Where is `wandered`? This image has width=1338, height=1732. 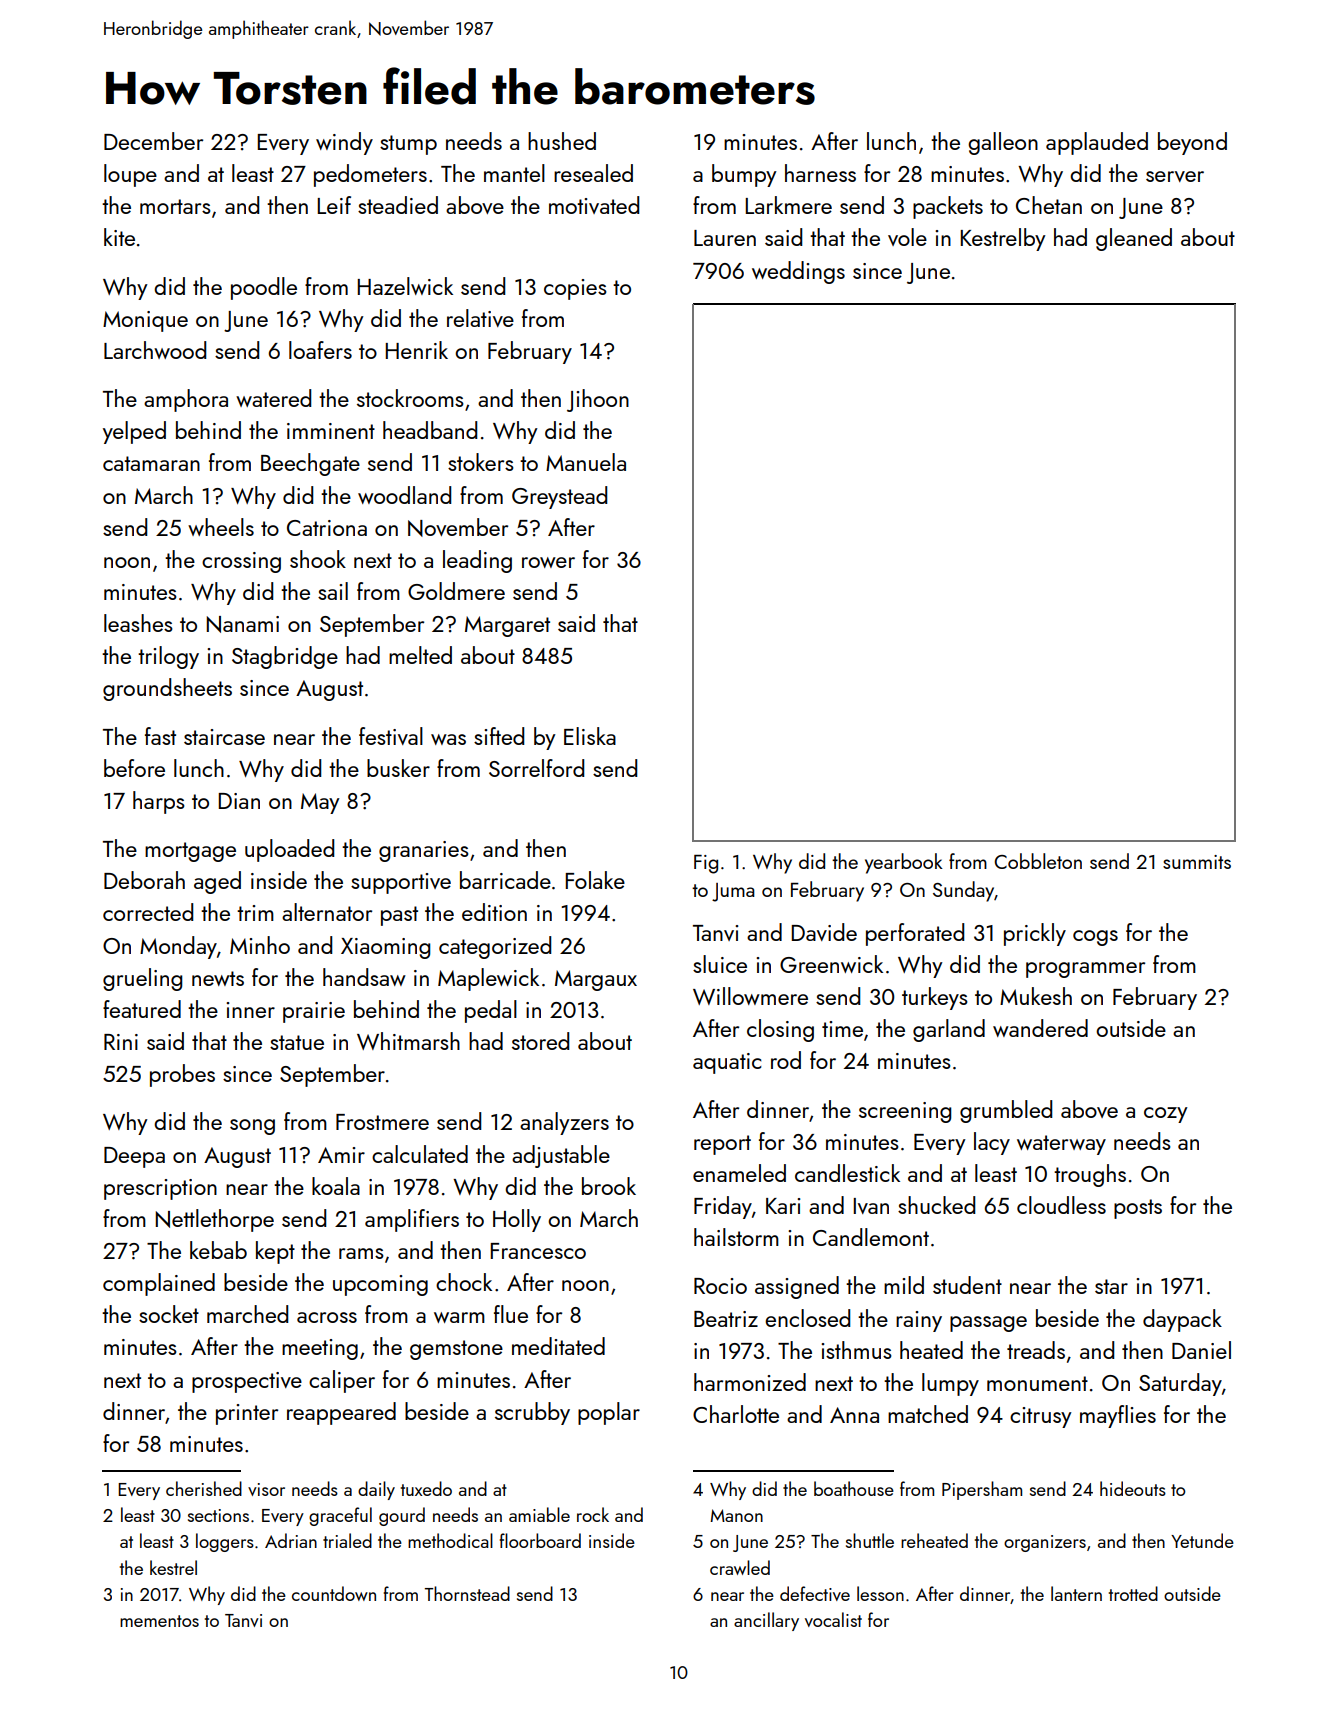
wandered is located at coordinates (1040, 1028).
